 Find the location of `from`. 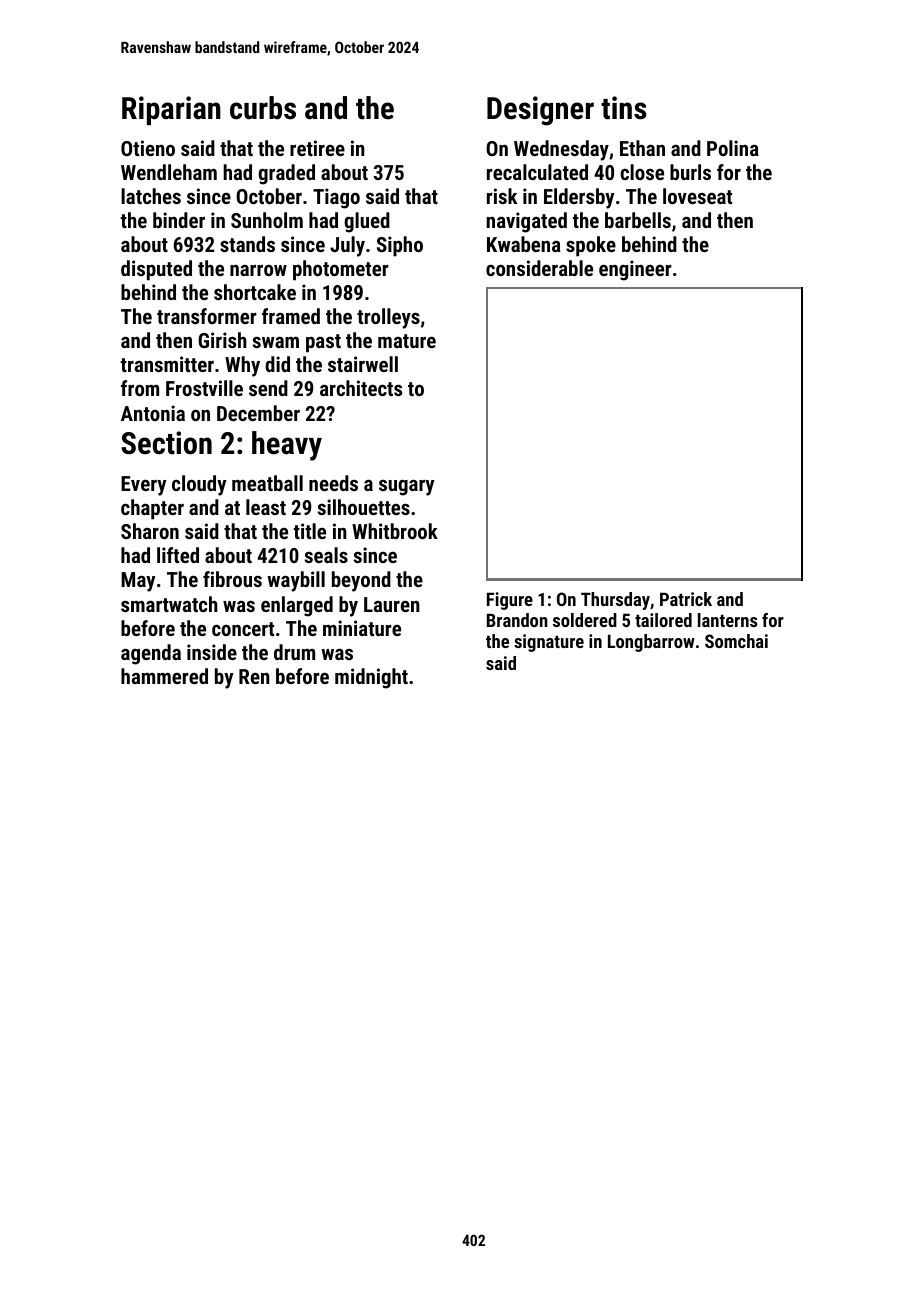

from is located at coordinates (140, 388).
